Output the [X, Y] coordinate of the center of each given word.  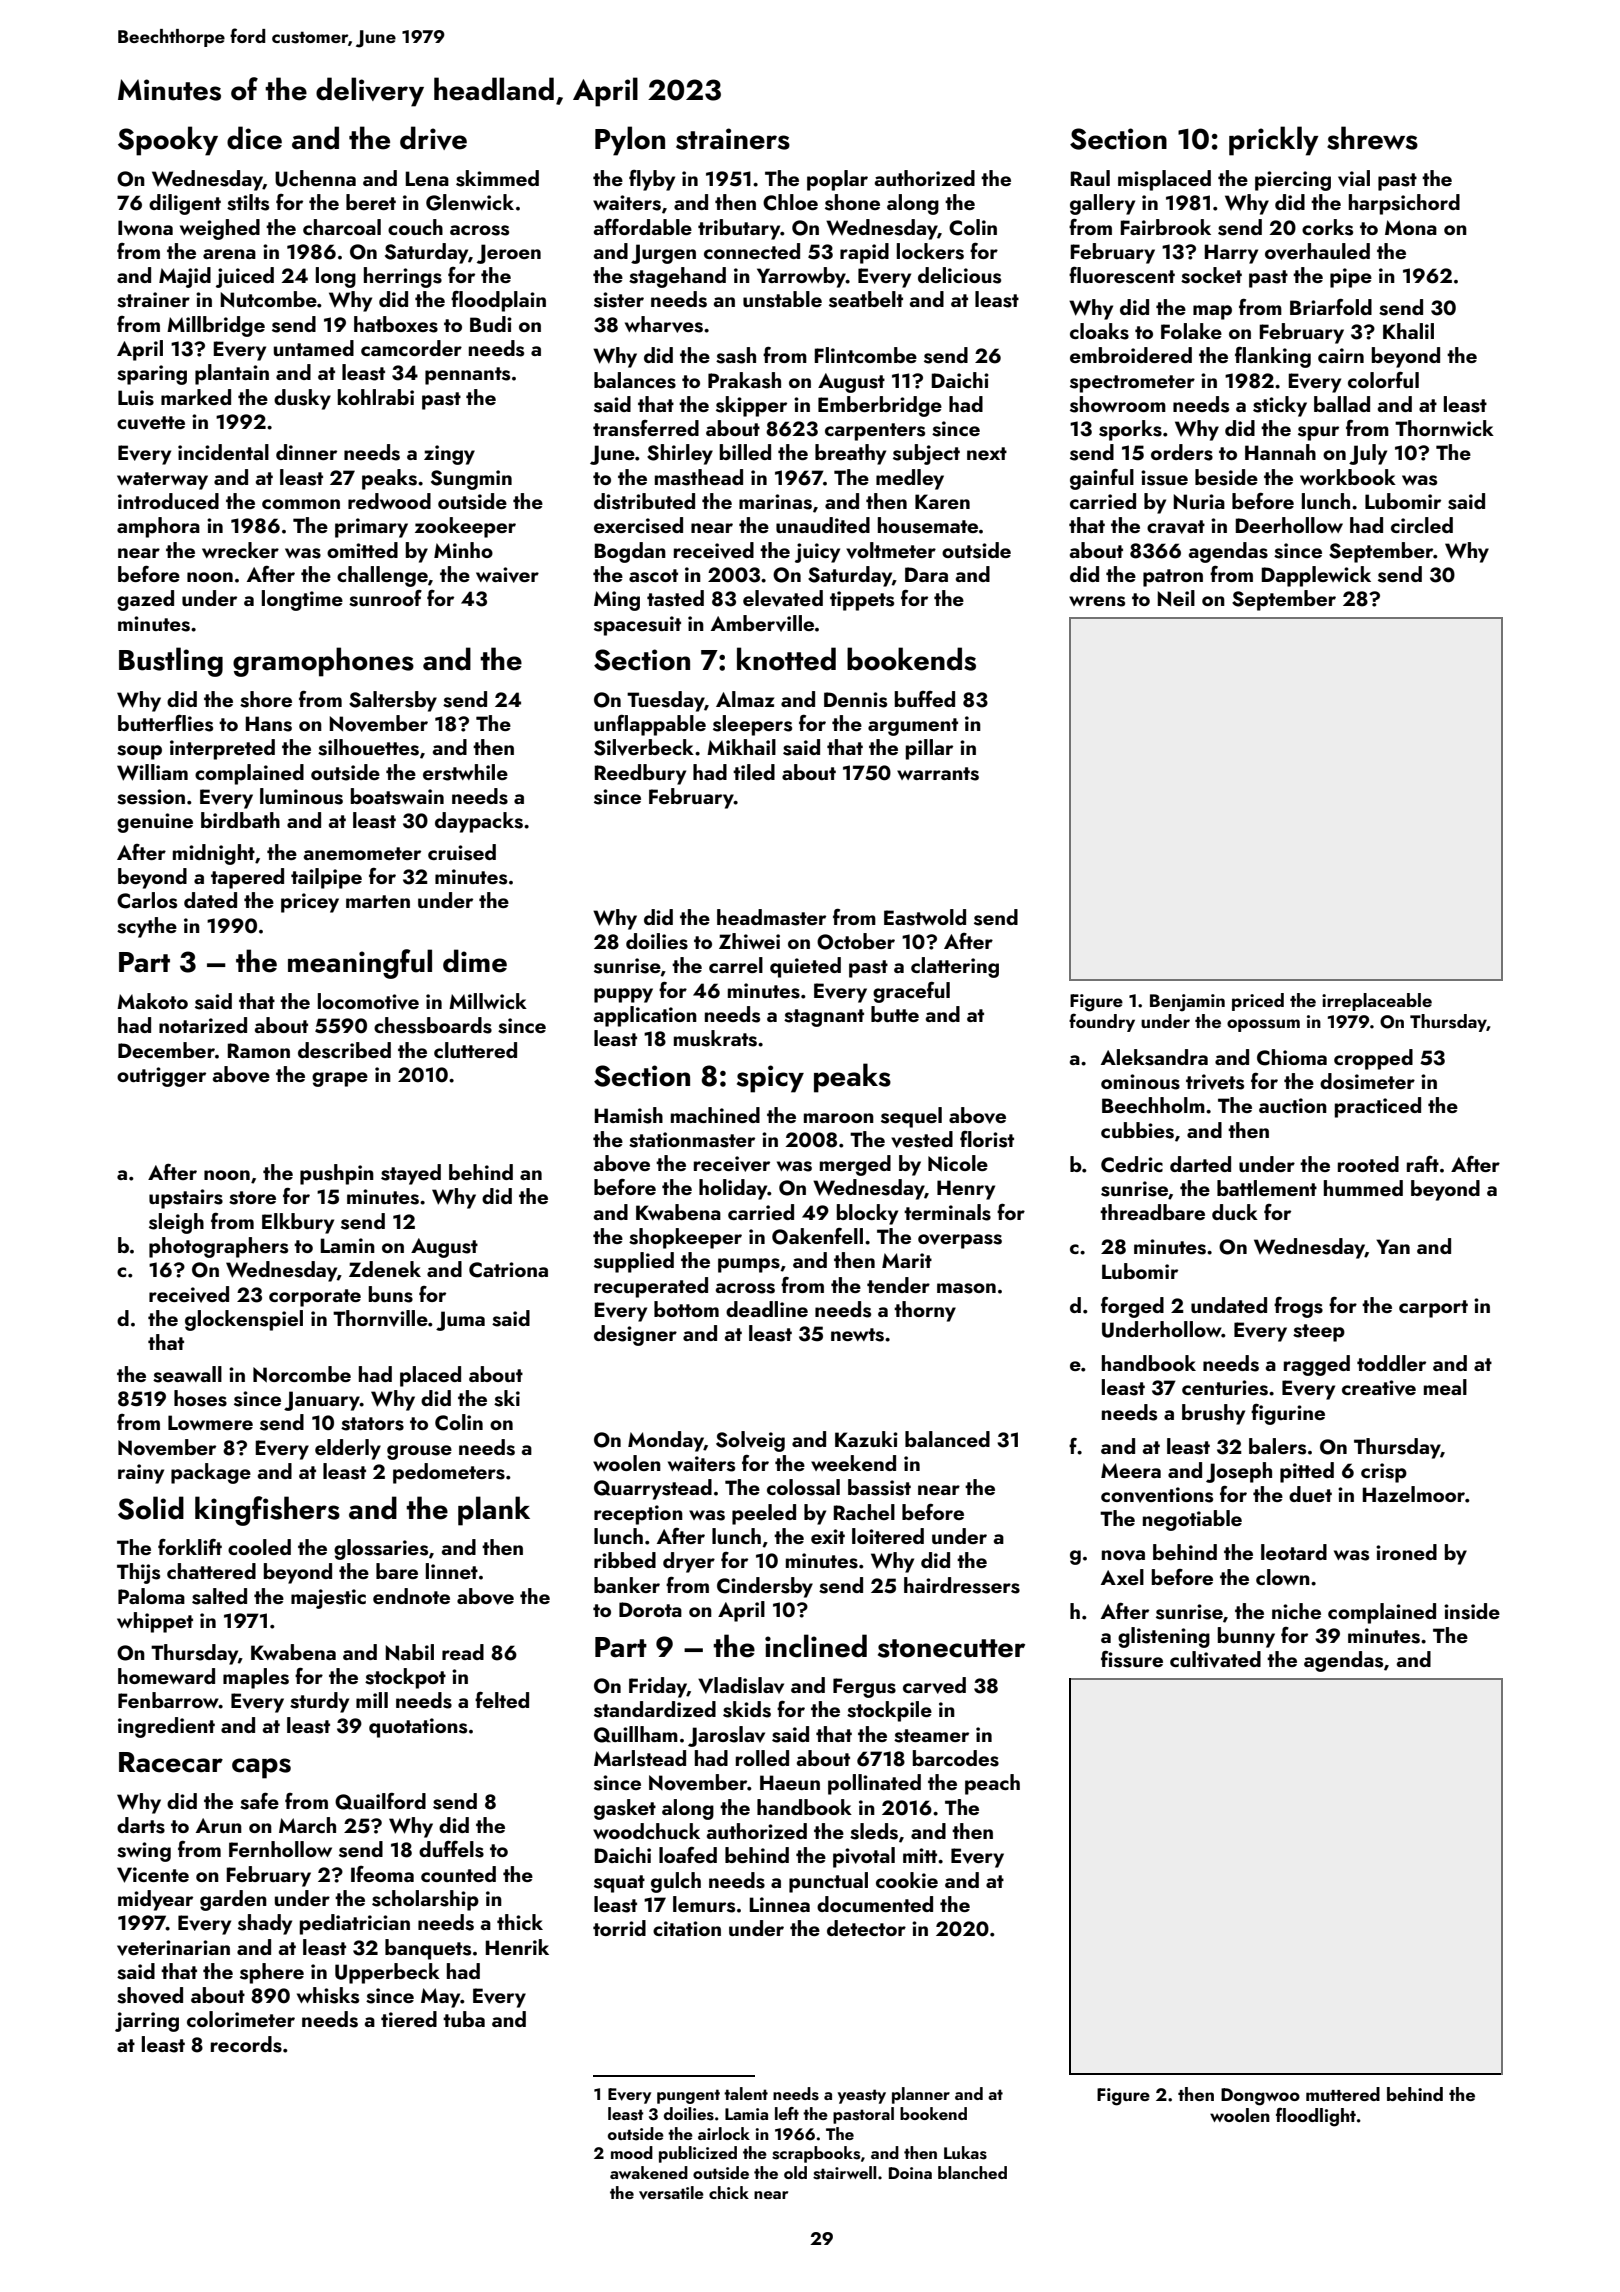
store [252, 1198]
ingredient [166, 1727]
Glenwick [470, 202]
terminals [947, 1212]
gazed [145, 600]
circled [1422, 525]
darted [1200, 1164]
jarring [147, 2022]
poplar [837, 180]
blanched [972, 2172]
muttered [1343, 2094]
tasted [675, 598]
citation [687, 1928]
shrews [1372, 138]
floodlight [1316, 2117]
